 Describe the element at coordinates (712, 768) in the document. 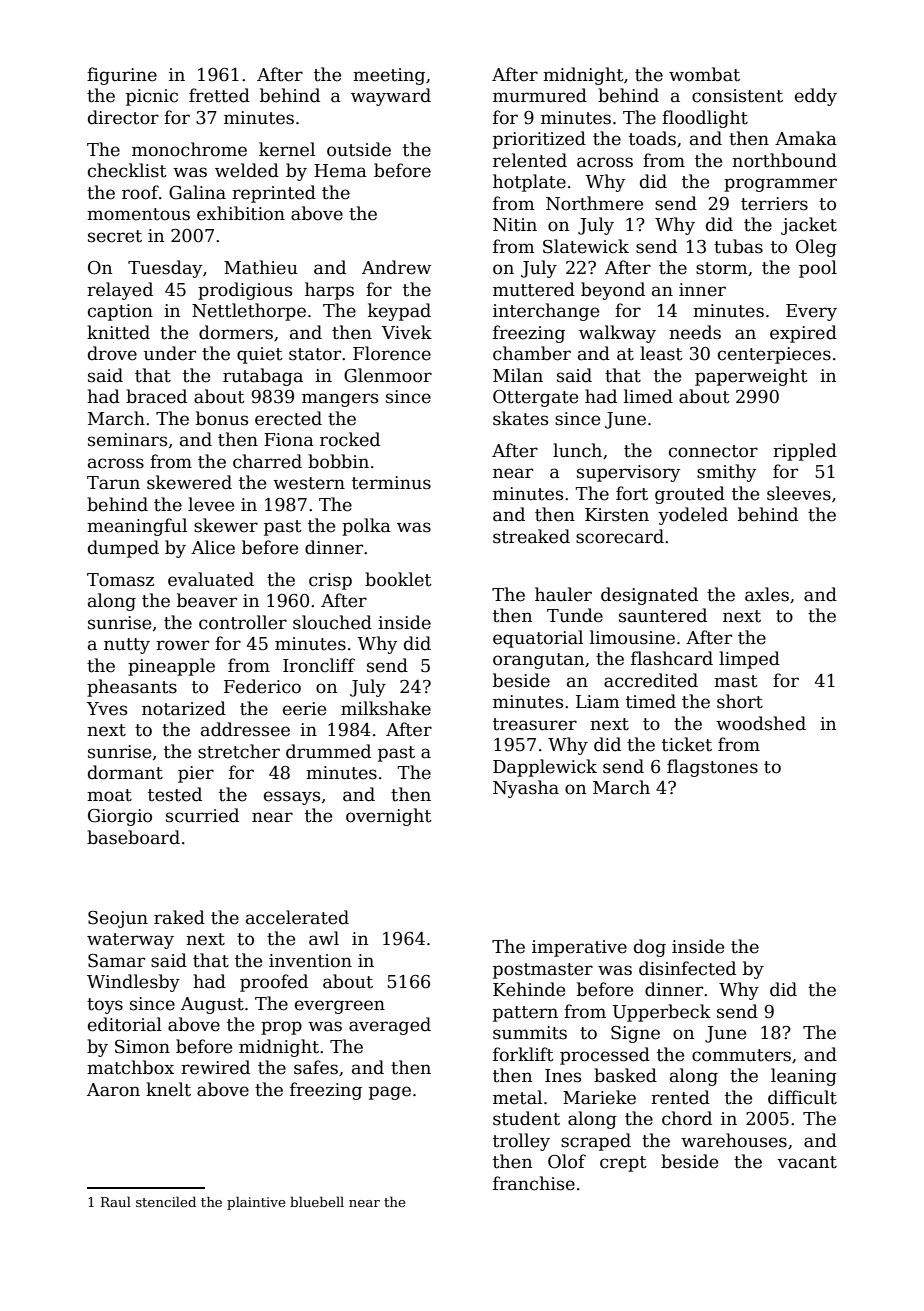

I see `flagstones` at that location.
